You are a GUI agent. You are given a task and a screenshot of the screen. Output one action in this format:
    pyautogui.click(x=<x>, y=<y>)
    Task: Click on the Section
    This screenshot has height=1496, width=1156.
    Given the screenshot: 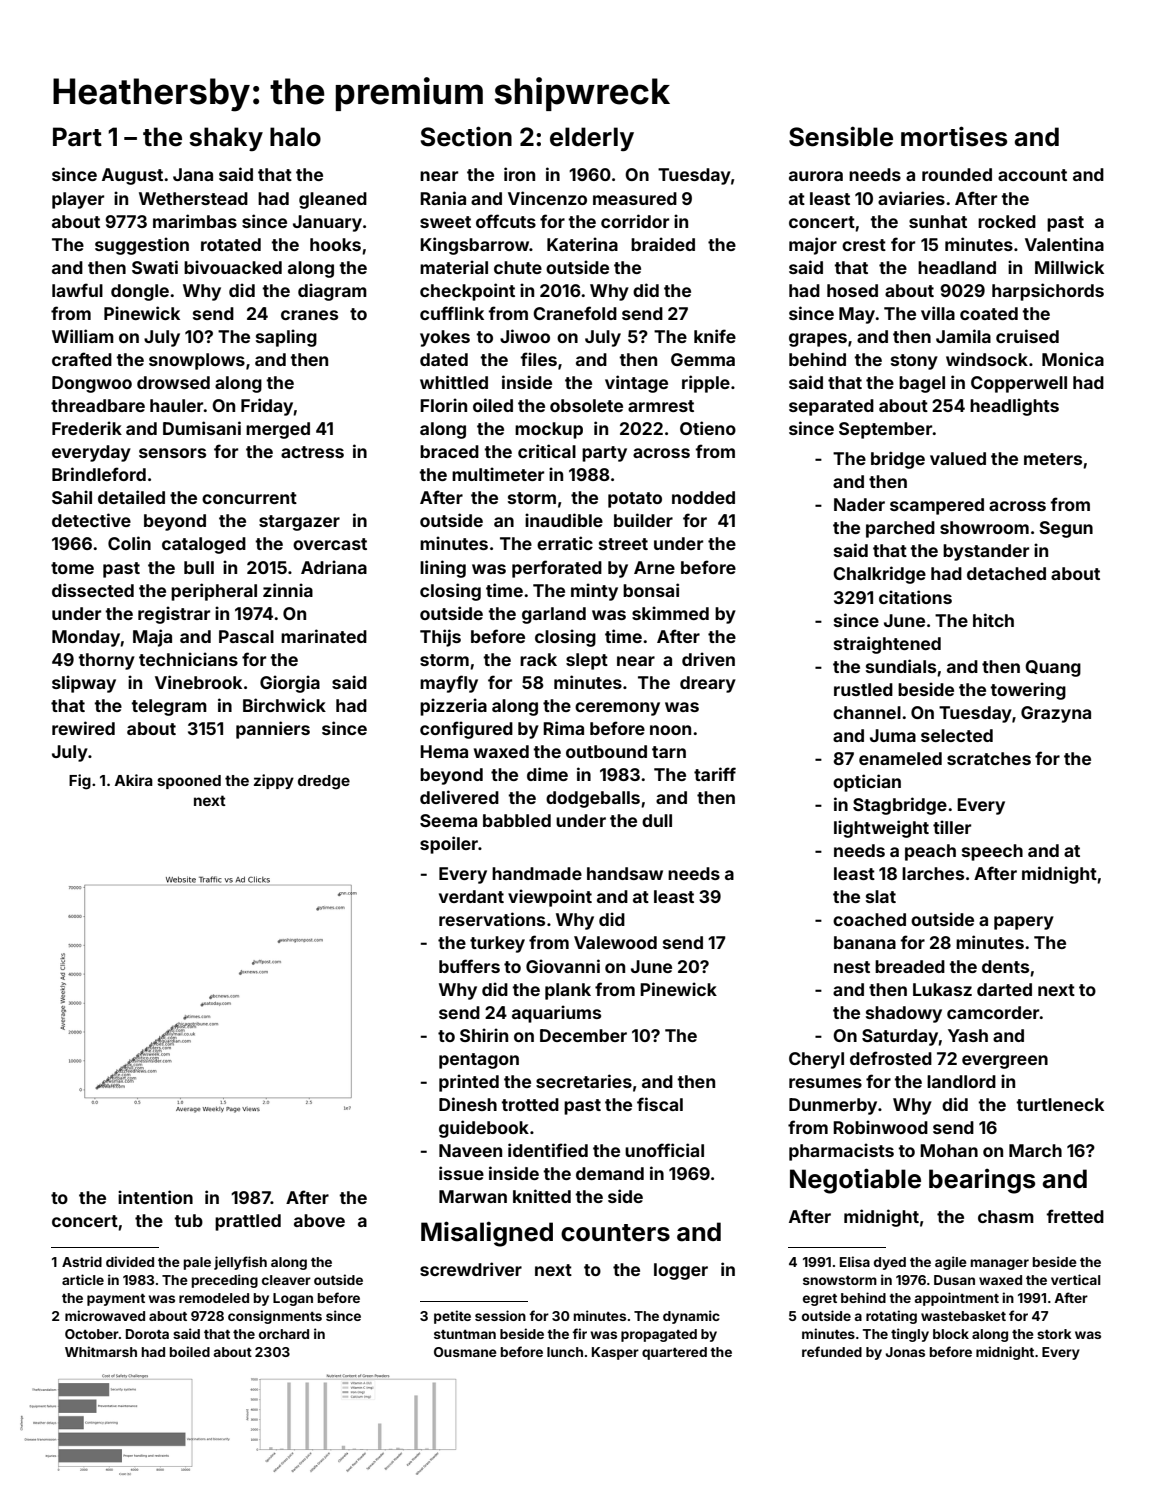 What is the action you would take?
    pyautogui.click(x=466, y=136)
